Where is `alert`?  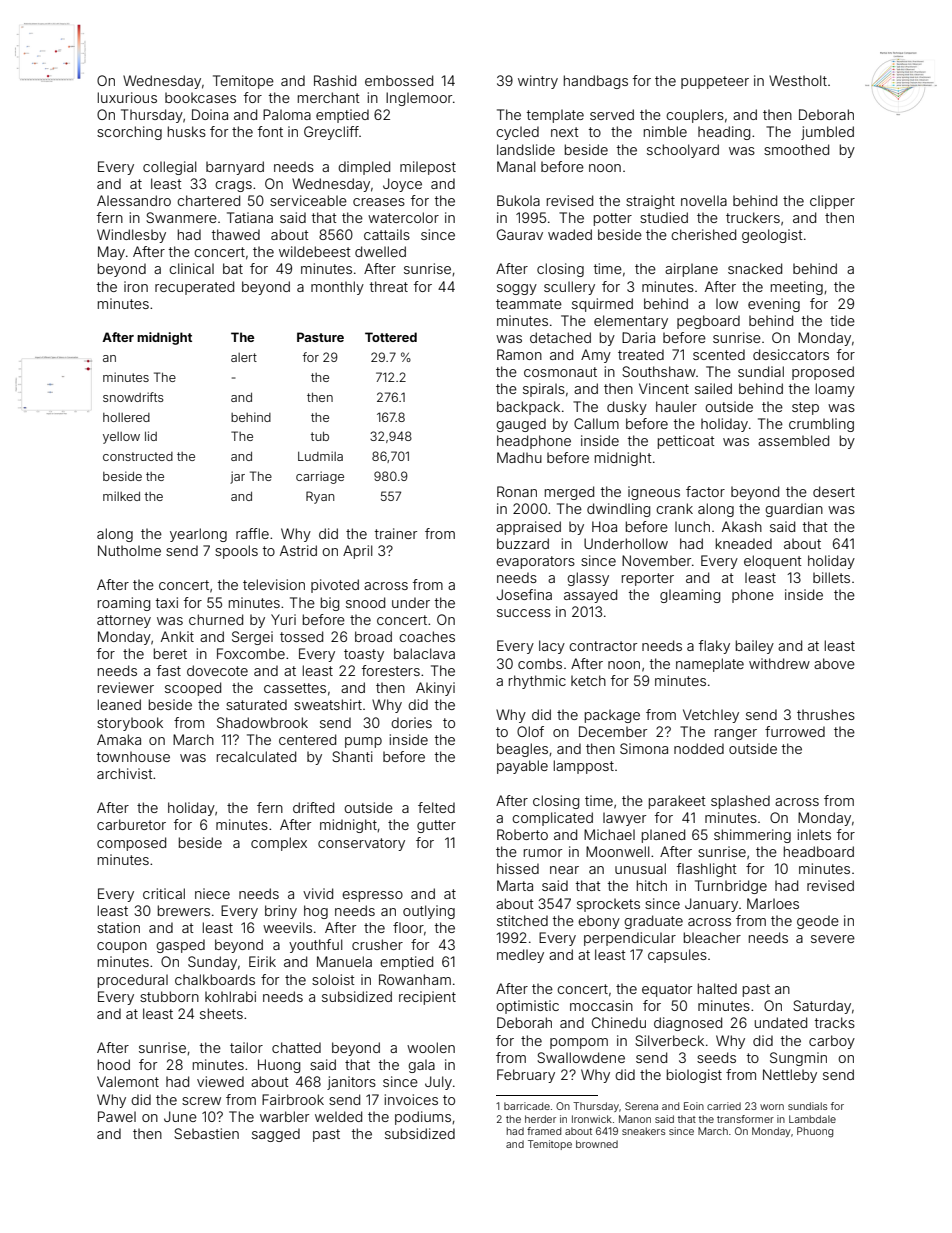 alert is located at coordinates (244, 357).
